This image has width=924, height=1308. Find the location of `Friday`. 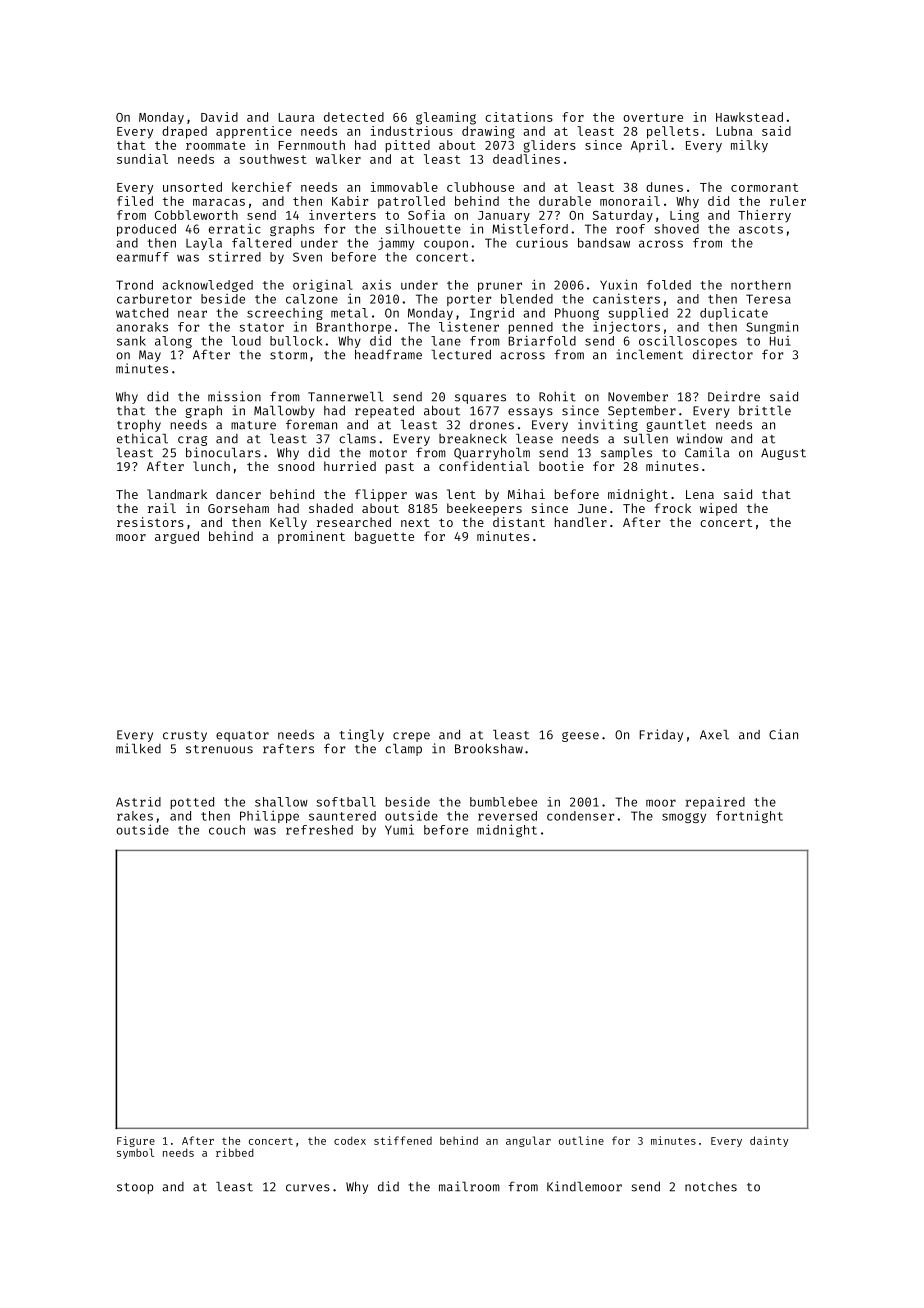

Friday is located at coordinates (661, 735).
